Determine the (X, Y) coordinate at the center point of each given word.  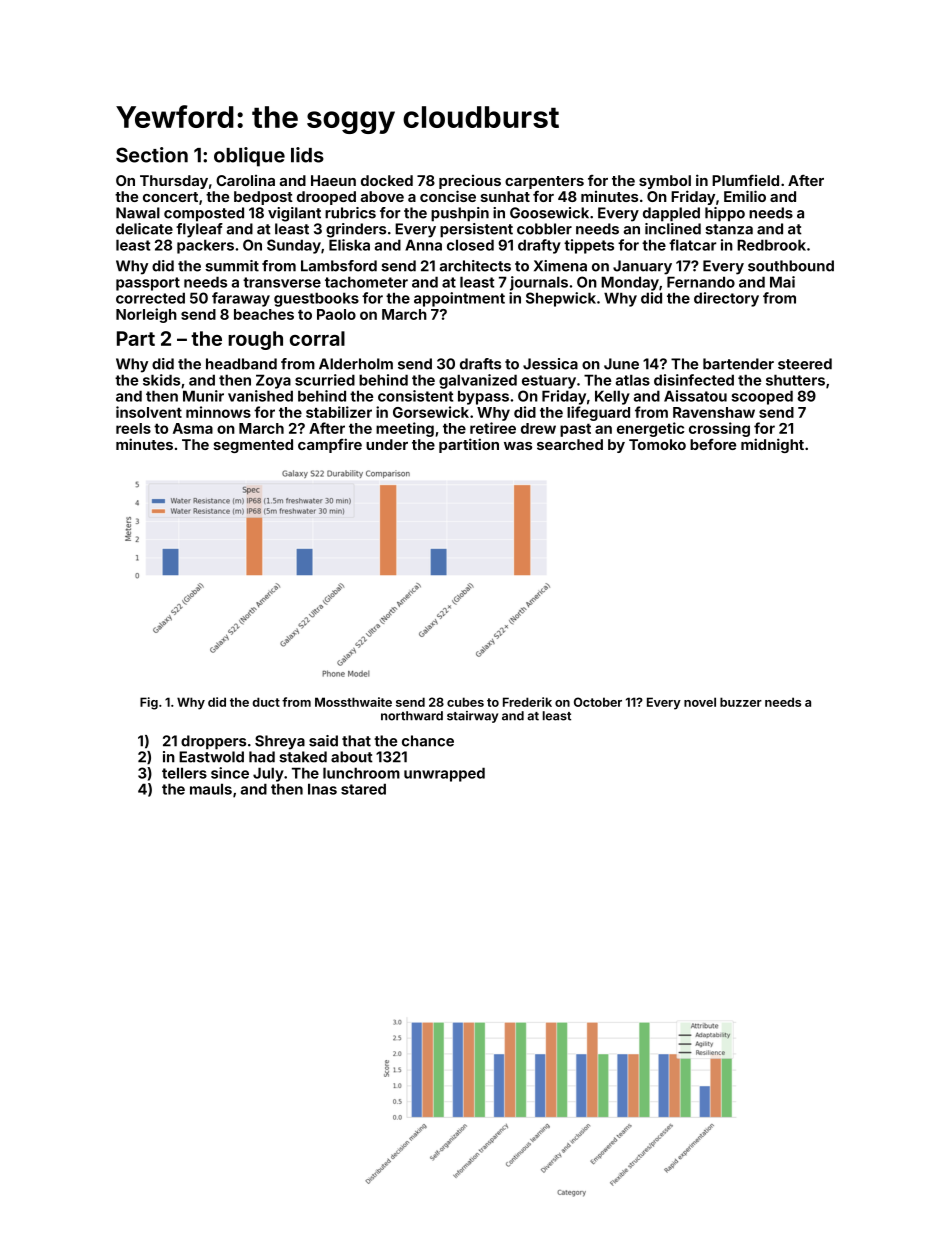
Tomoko (657, 444)
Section (152, 155)
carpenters (544, 182)
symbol (665, 182)
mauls (211, 789)
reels (133, 428)
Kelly (612, 397)
